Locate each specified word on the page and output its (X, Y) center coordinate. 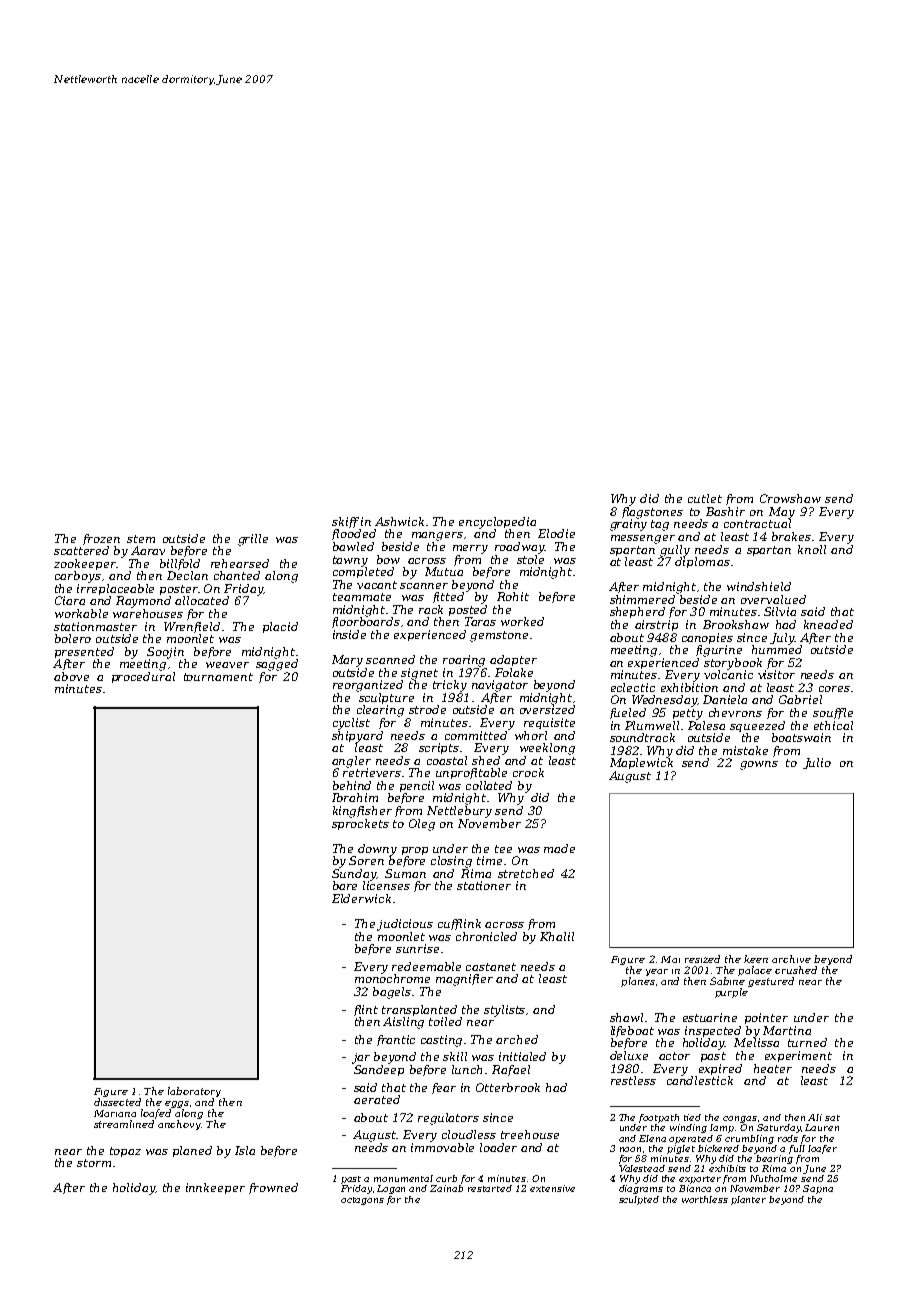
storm (94, 1163)
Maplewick (641, 763)
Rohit (513, 596)
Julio (817, 763)
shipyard (357, 737)
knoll (812, 549)
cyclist (351, 724)
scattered (81, 550)
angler (351, 762)
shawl (626, 1017)
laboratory (194, 1092)
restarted (490, 1188)
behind (352, 785)
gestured (771, 982)
